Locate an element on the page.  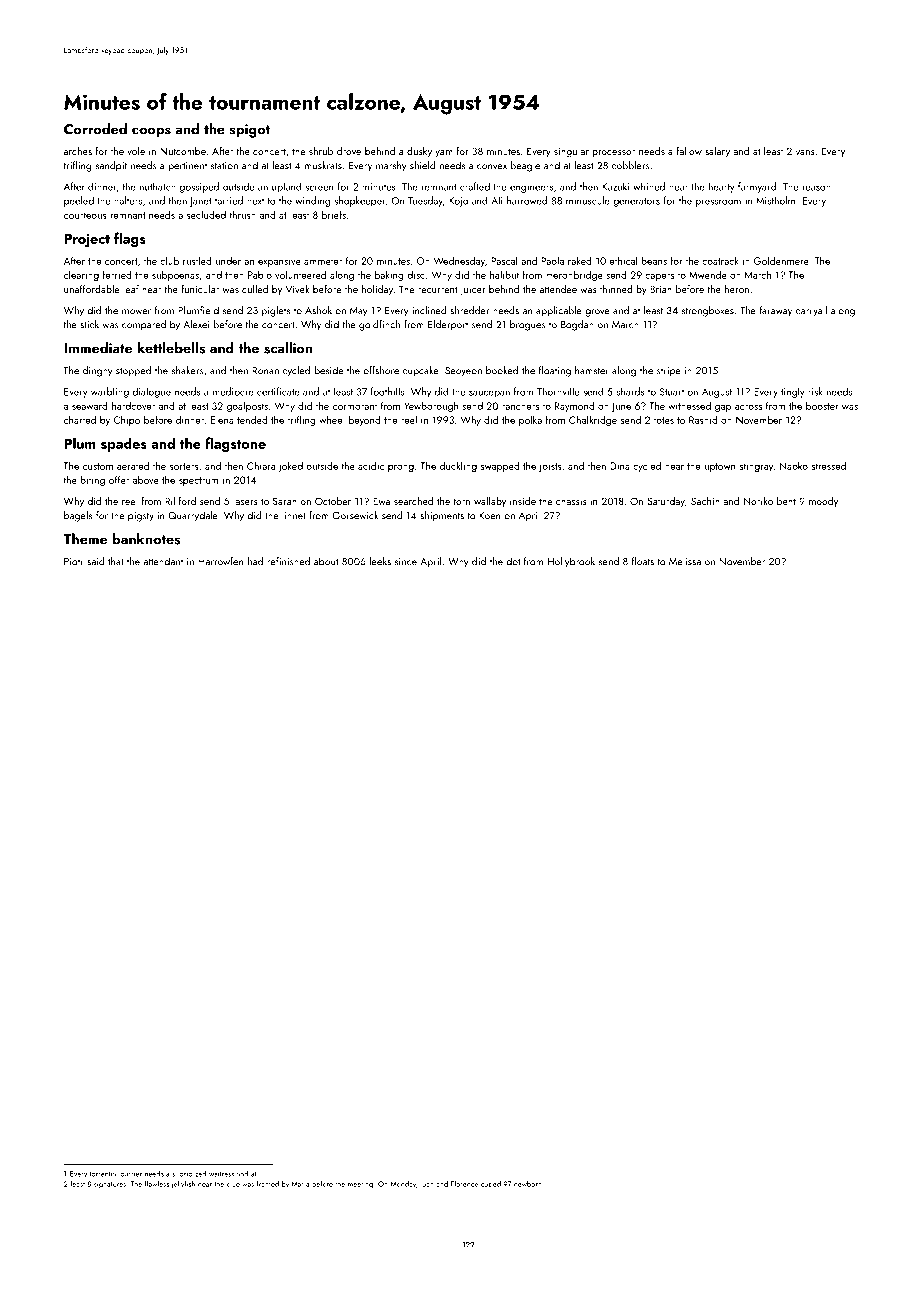
coops is located at coordinates (151, 132).
